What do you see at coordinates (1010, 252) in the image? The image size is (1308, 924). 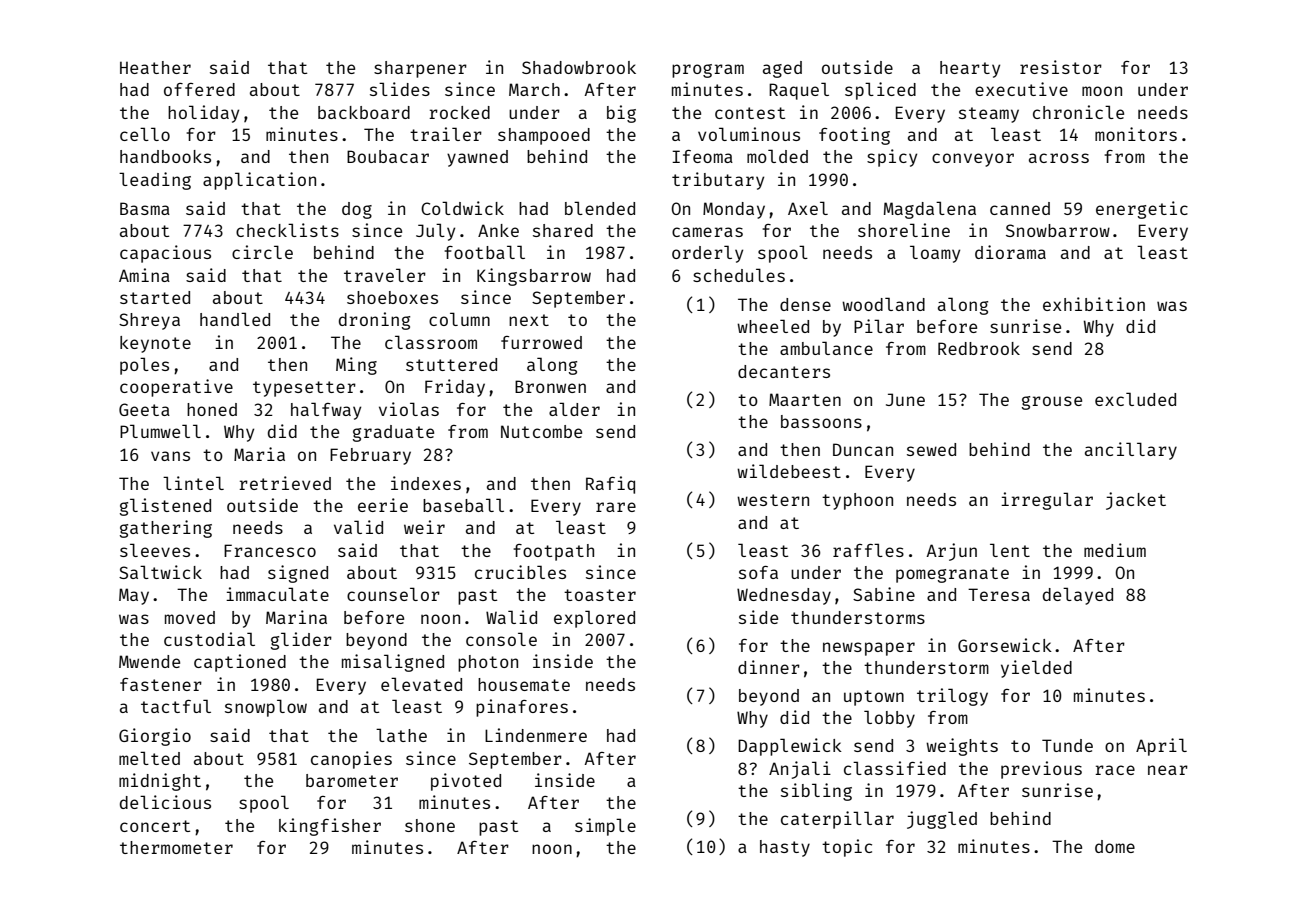 I see `diorama` at bounding box center [1010, 252].
